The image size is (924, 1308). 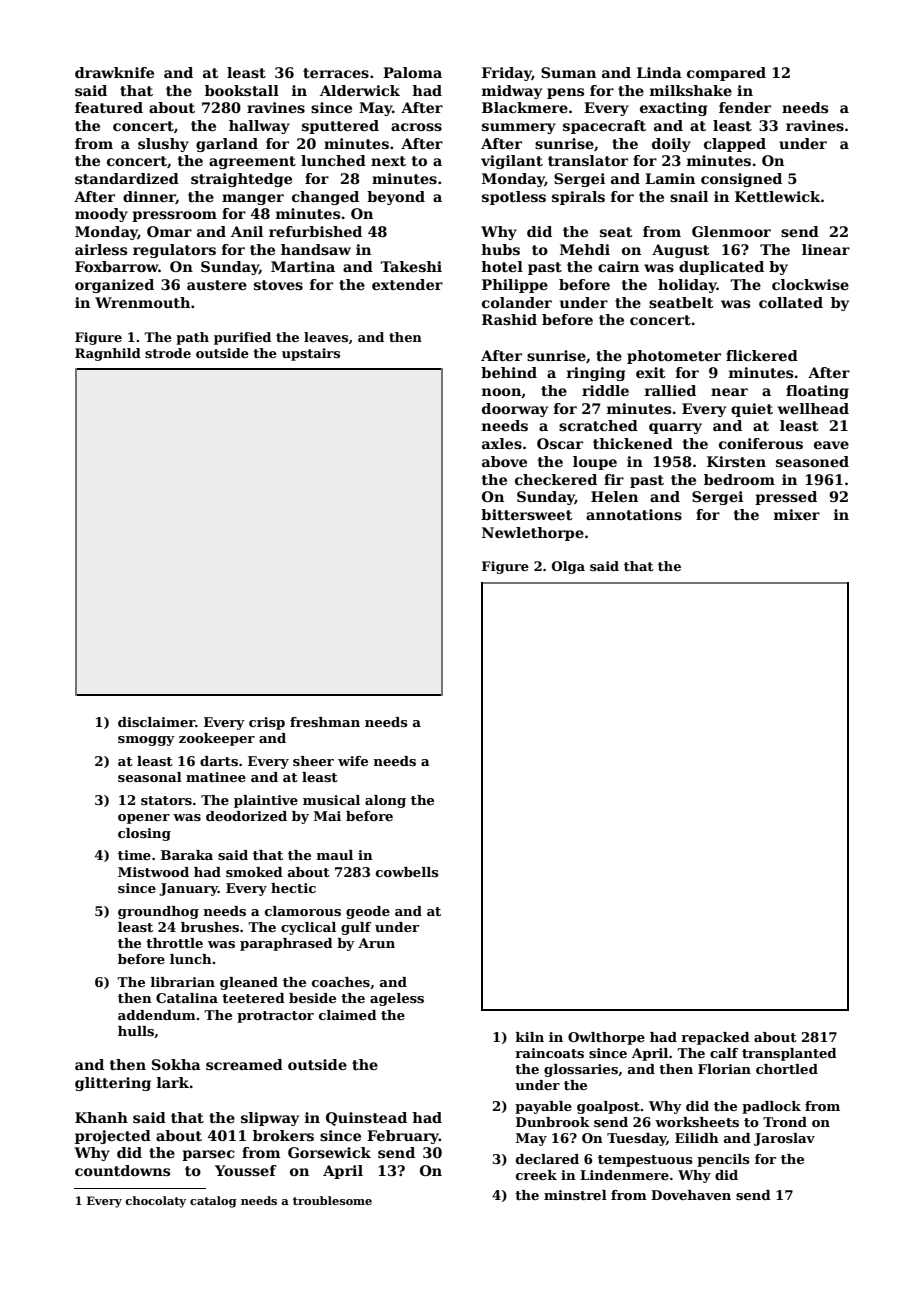 I want to click on Olga, so click(x=568, y=567).
